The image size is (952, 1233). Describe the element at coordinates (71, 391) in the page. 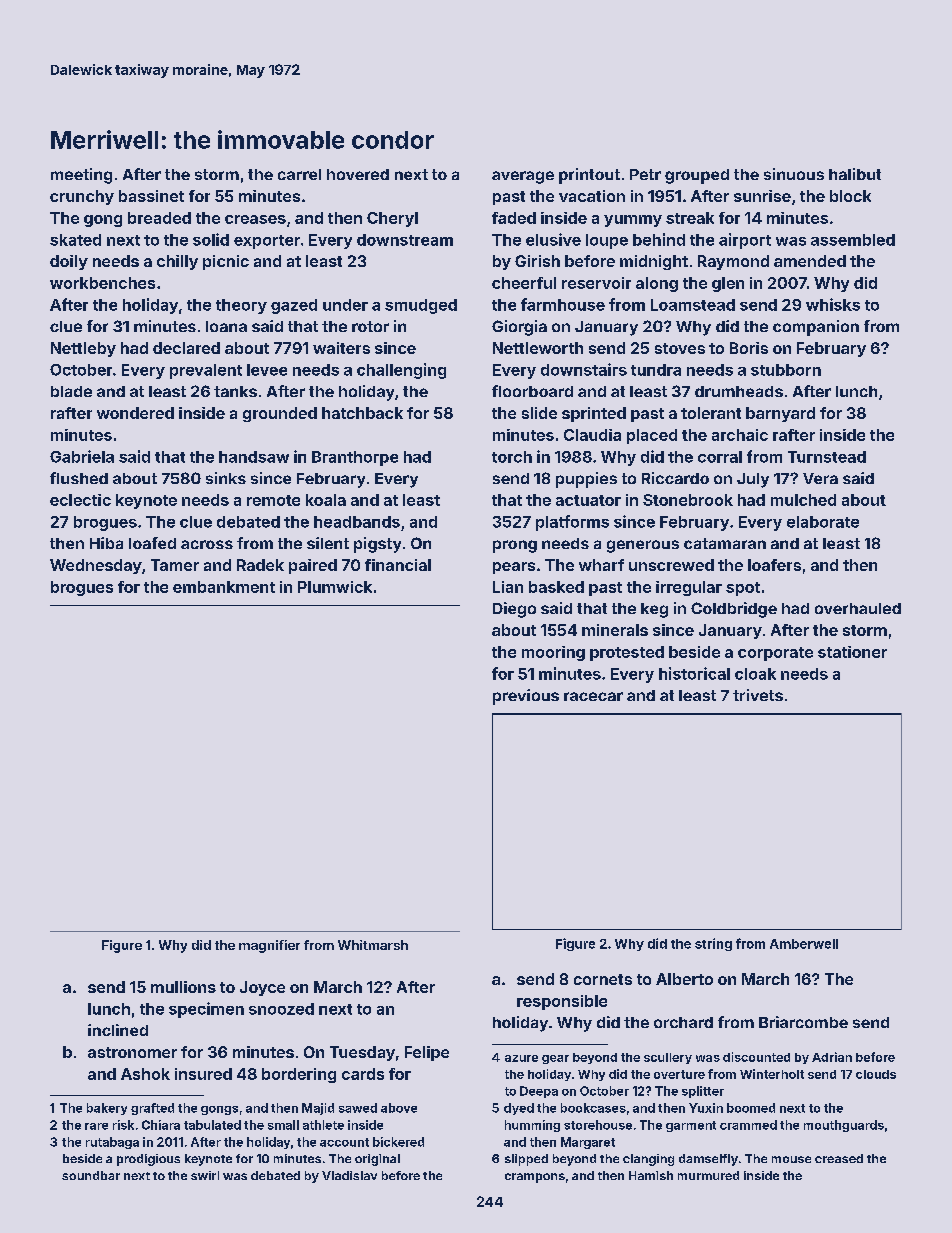

I see `blade` at that location.
